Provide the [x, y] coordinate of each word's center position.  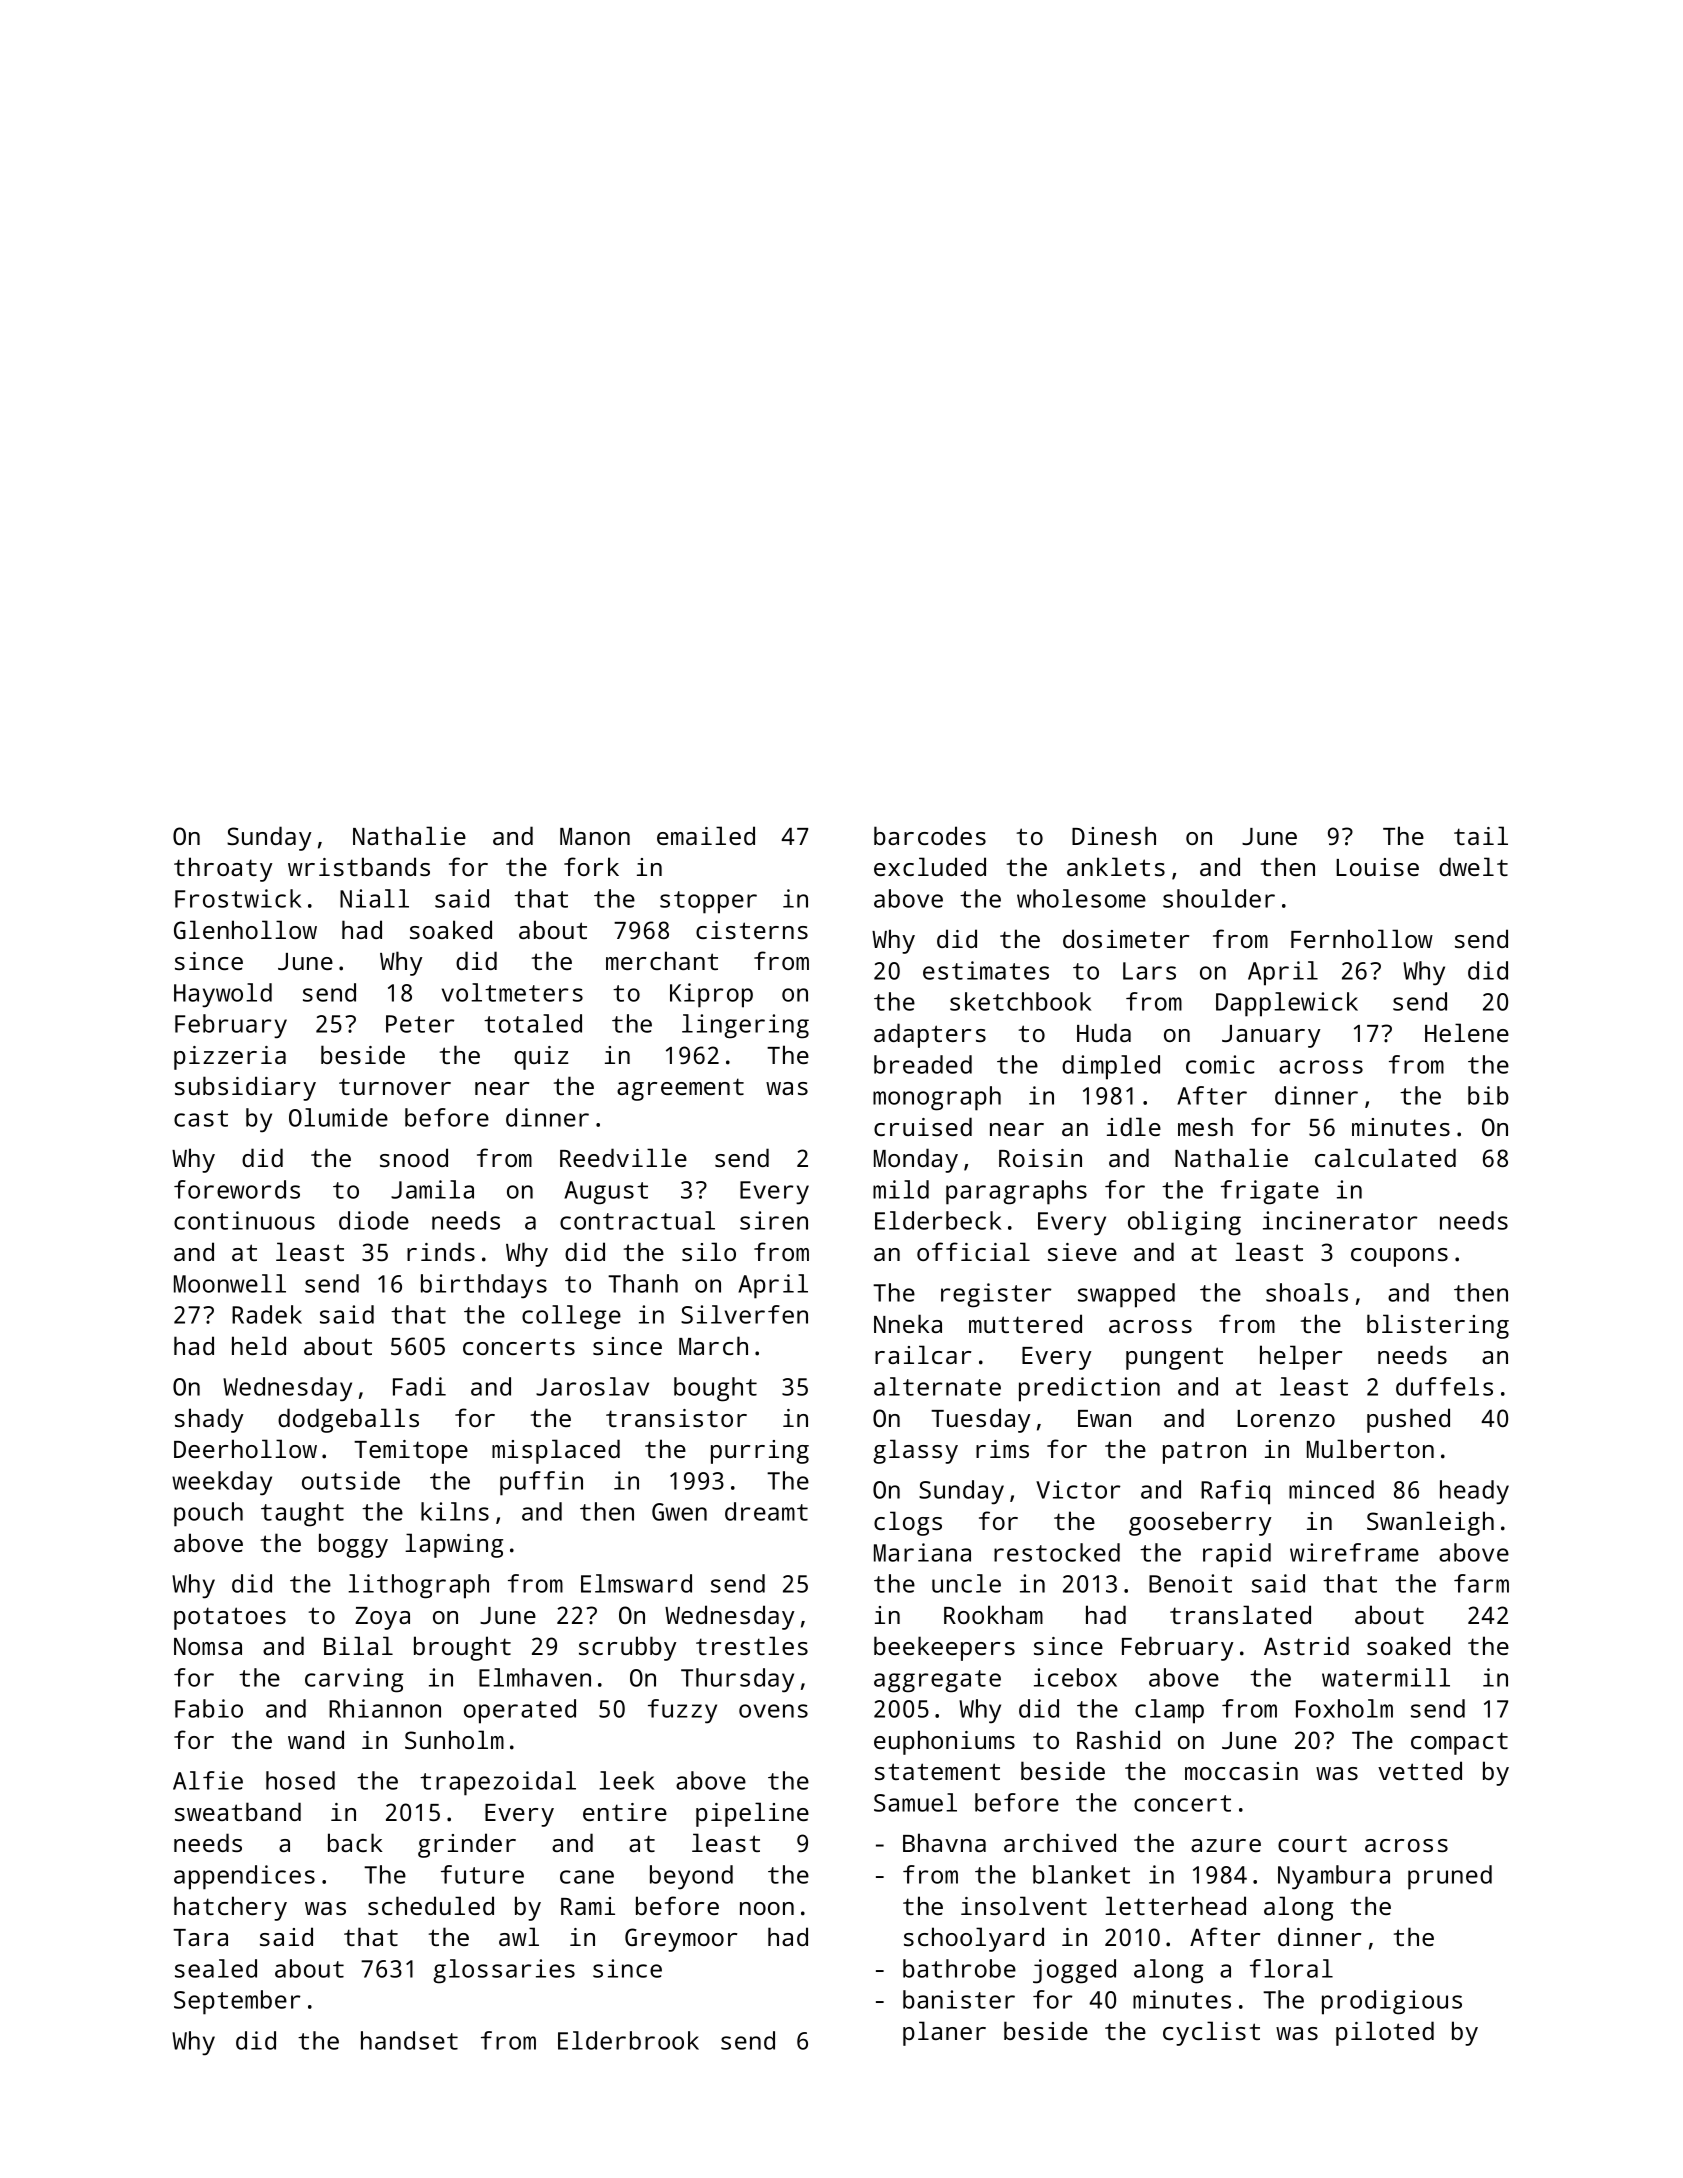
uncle [966, 1583]
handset [409, 2040]
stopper [708, 902]
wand [316, 1739]
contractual [637, 1220]
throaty [223, 869]
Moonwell [230, 1283]
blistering [1438, 1326]
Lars [1149, 971]
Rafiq [1235, 1492]
